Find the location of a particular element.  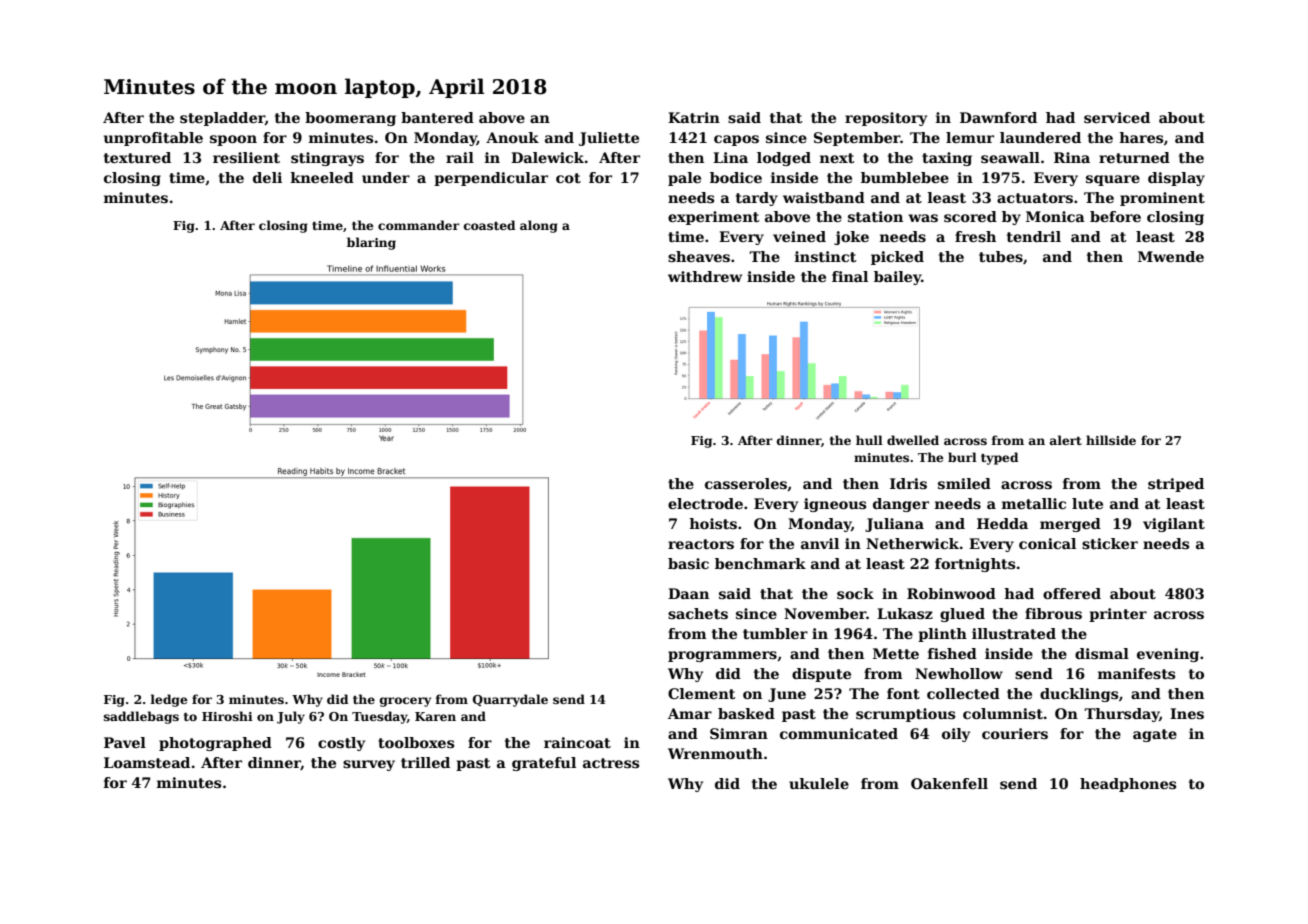

Katrin is located at coordinates (694, 117).
